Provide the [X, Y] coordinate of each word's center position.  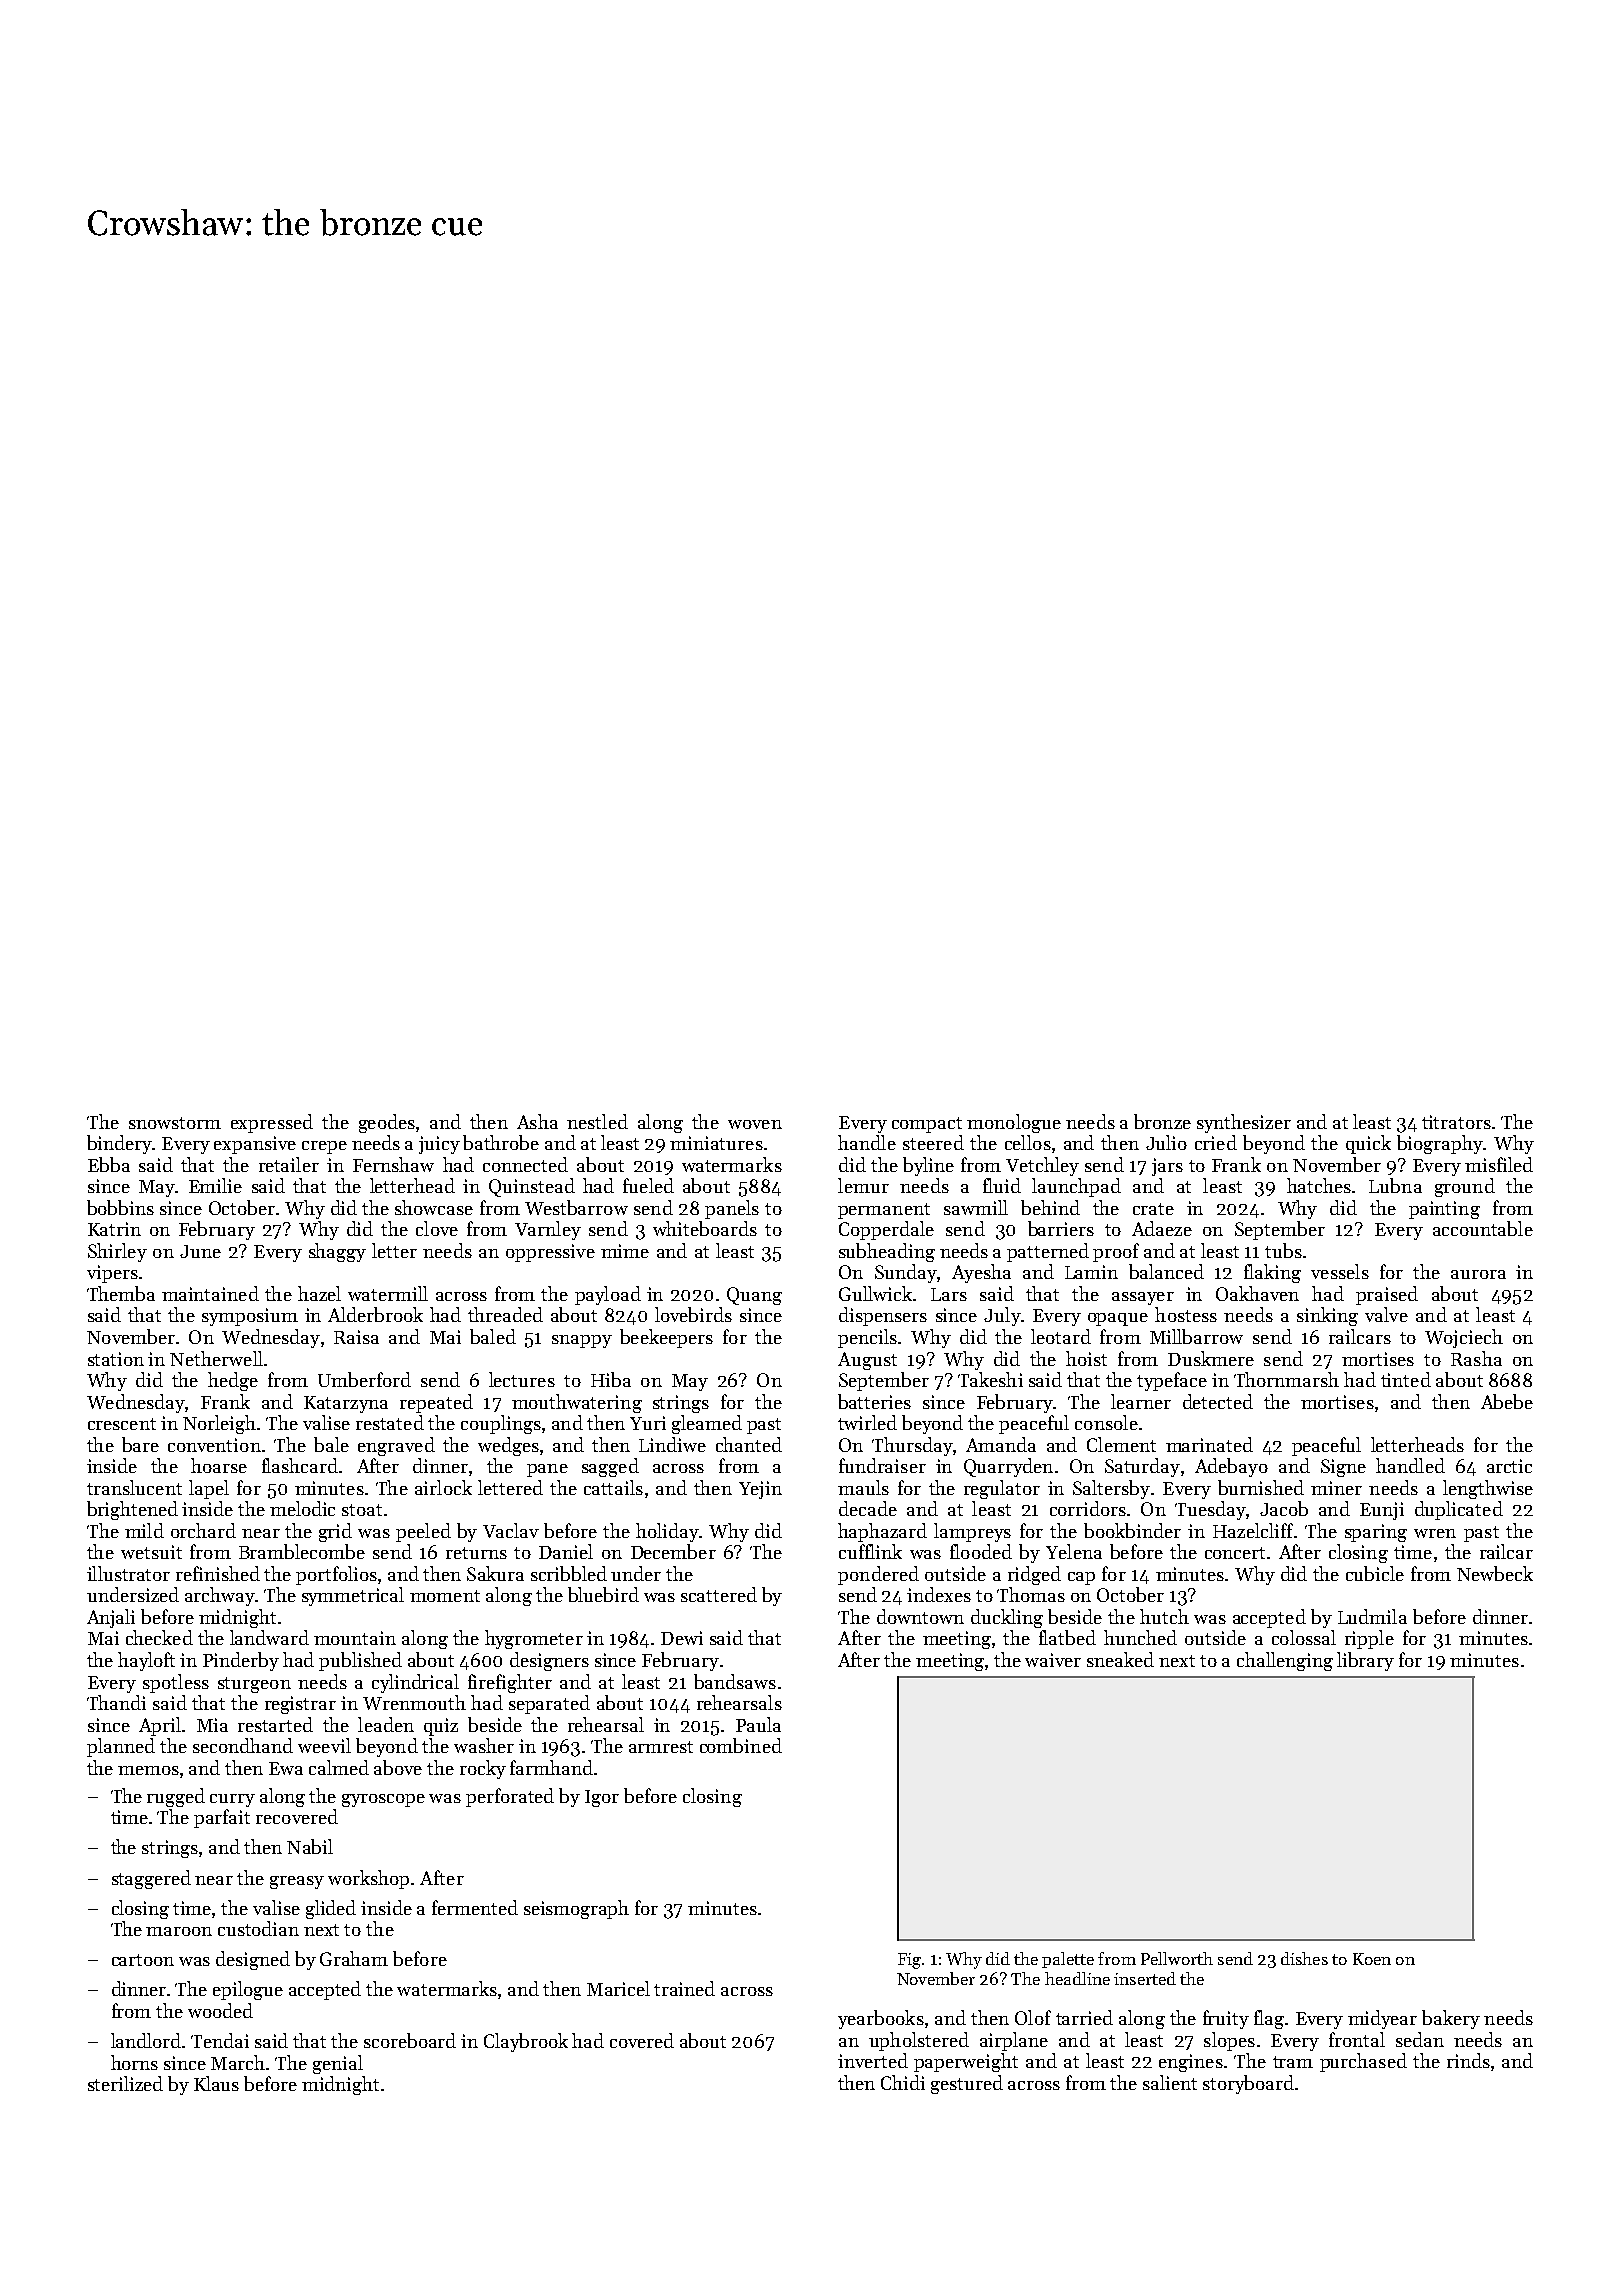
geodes [387, 1123]
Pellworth [1177, 1958]
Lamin [1091, 1272]
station [116, 1359]
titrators [1456, 1122]
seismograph [576, 1909]
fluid [1002, 1185]
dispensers [883, 1316]
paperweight [966, 2062]
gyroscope [383, 1800]
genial [338, 2064]
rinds [1468, 2060]
